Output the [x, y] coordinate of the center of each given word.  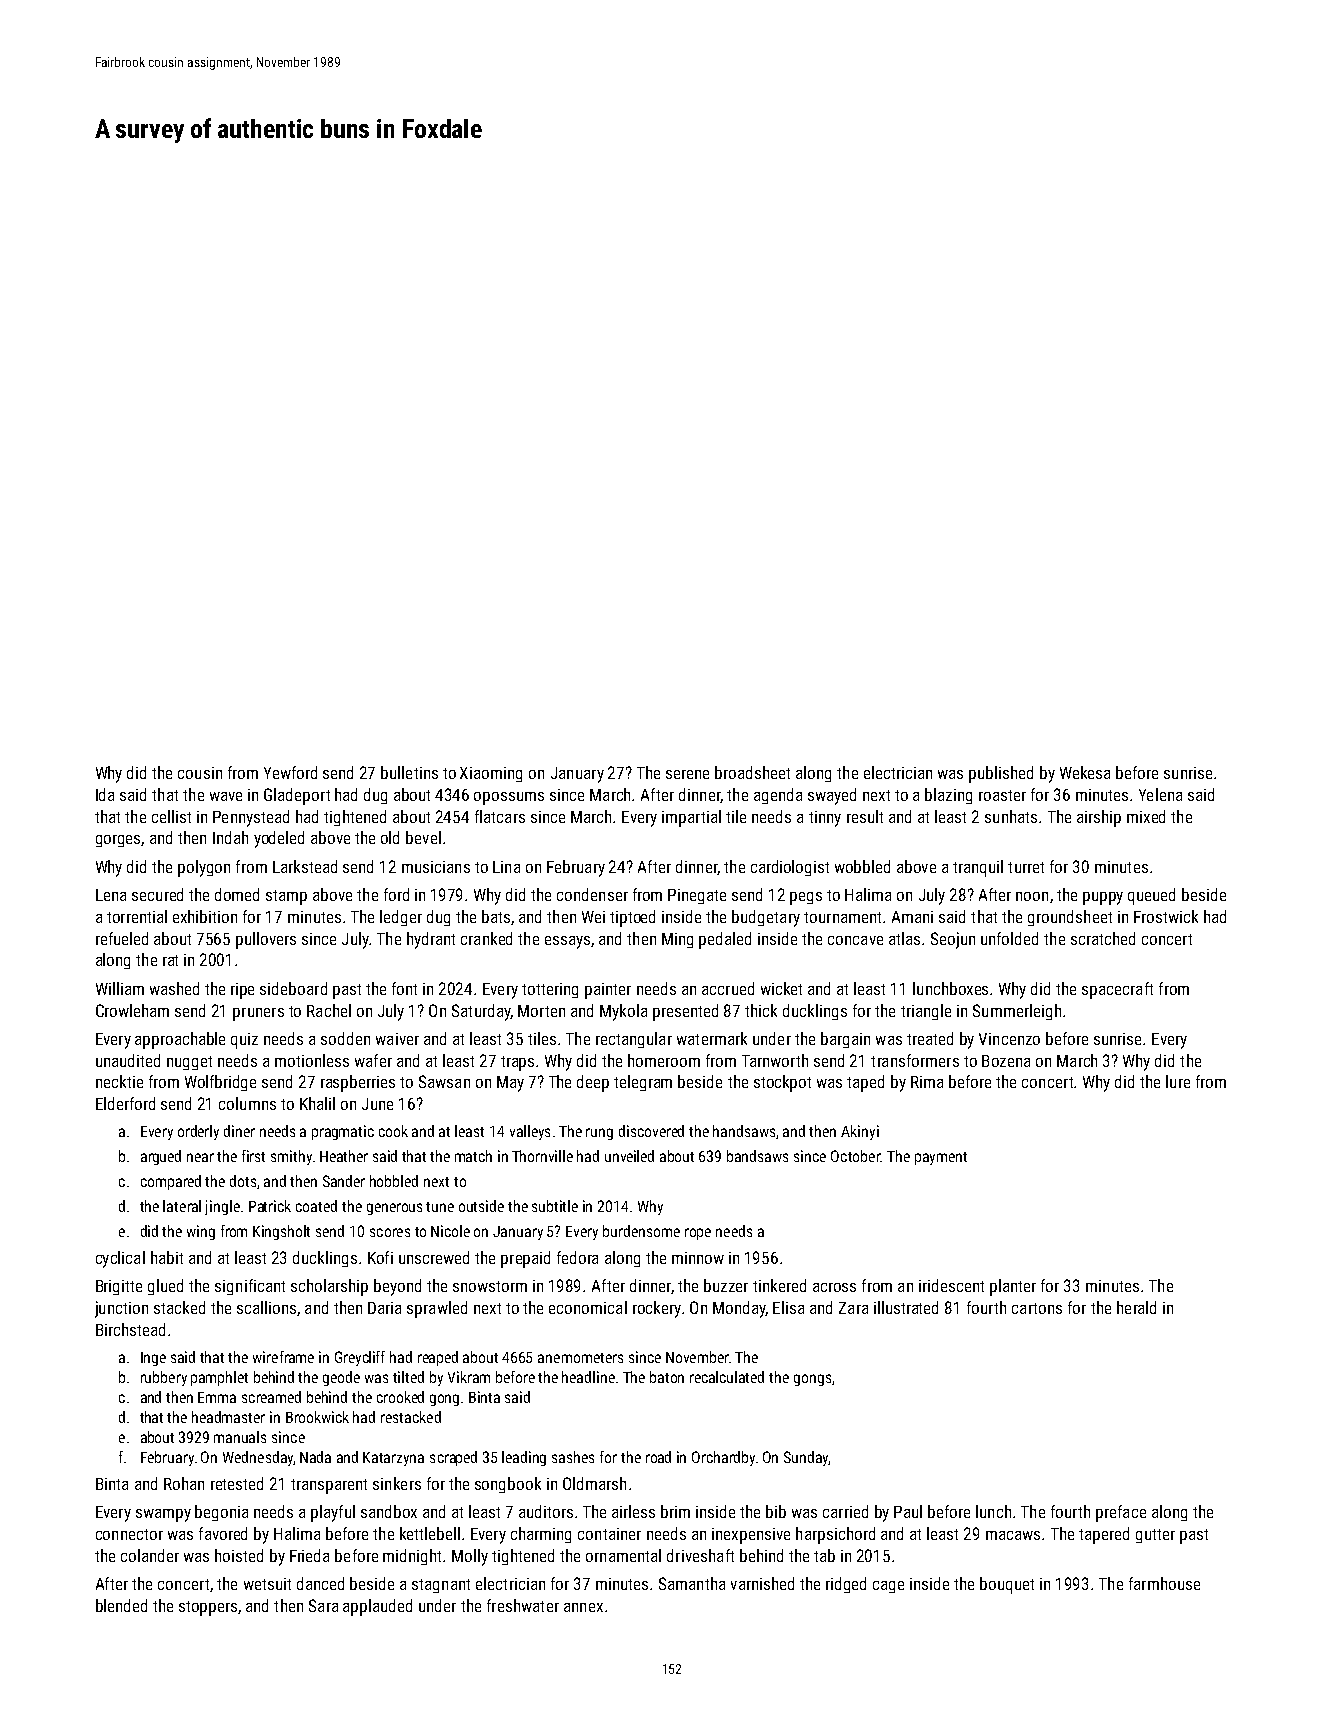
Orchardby [723, 1458]
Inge [153, 1359]
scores [390, 1232]
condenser [592, 894]
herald [1136, 1307]
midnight [412, 1557]
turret [1026, 867]
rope [698, 1234]
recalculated [727, 1377]
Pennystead [251, 818]
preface [1121, 1513]
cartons [1037, 1308]
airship [1099, 818]
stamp [286, 897]
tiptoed [632, 918]
